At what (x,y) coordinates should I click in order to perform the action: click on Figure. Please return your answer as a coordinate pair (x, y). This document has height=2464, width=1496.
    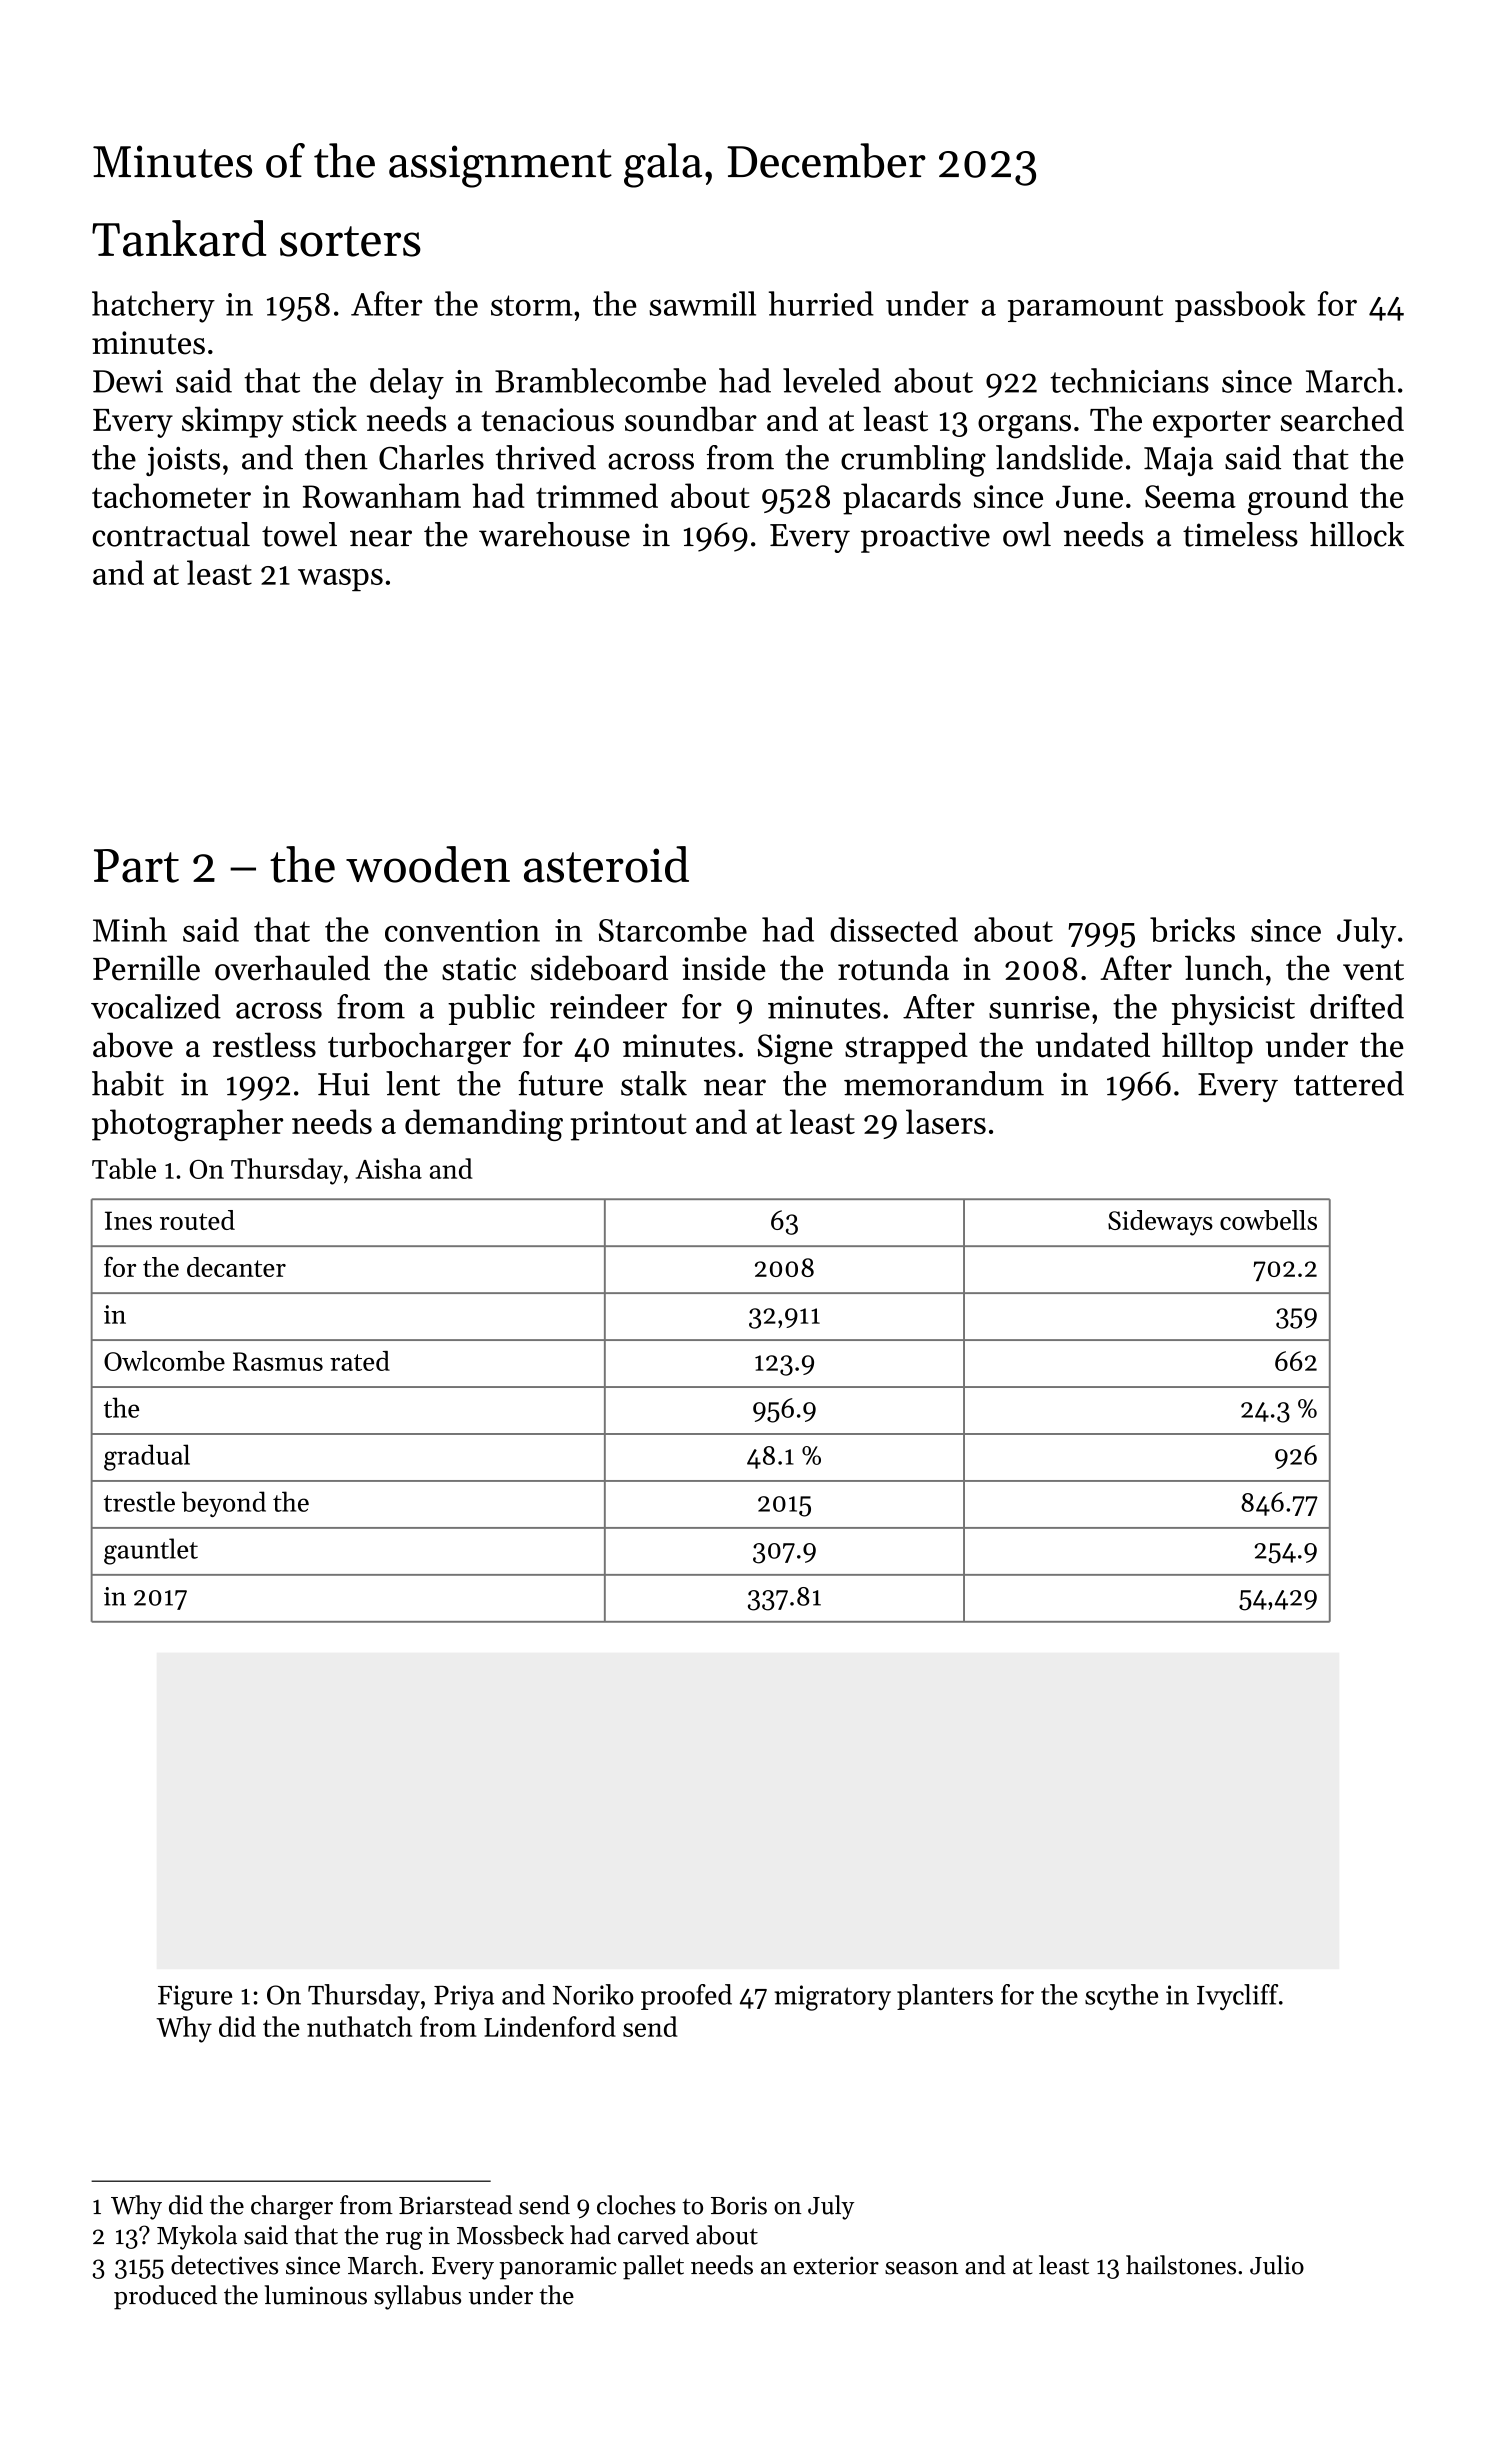
    Looking at the image, I should click on (195, 1998).
